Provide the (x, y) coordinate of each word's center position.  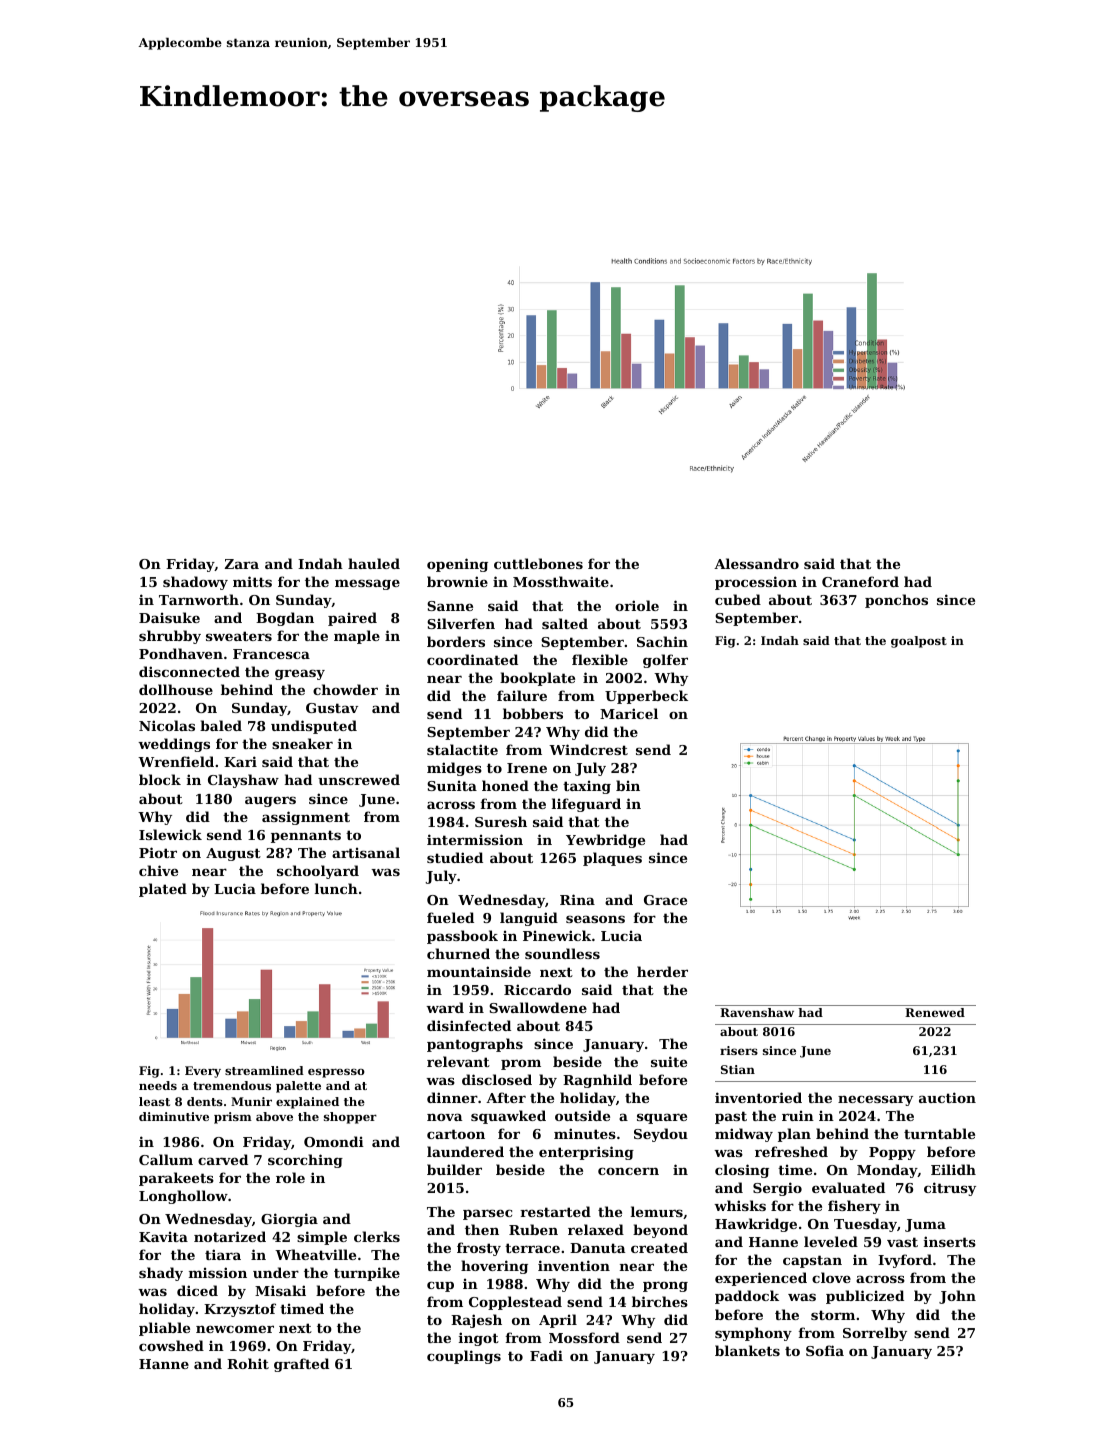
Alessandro (756, 563)
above (274, 1116)
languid (529, 919)
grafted (301, 1365)
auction (947, 1097)
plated (163, 890)
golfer (665, 661)
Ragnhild (597, 1081)
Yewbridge (605, 841)
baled (221, 725)
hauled (374, 563)
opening (457, 565)
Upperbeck (646, 697)
